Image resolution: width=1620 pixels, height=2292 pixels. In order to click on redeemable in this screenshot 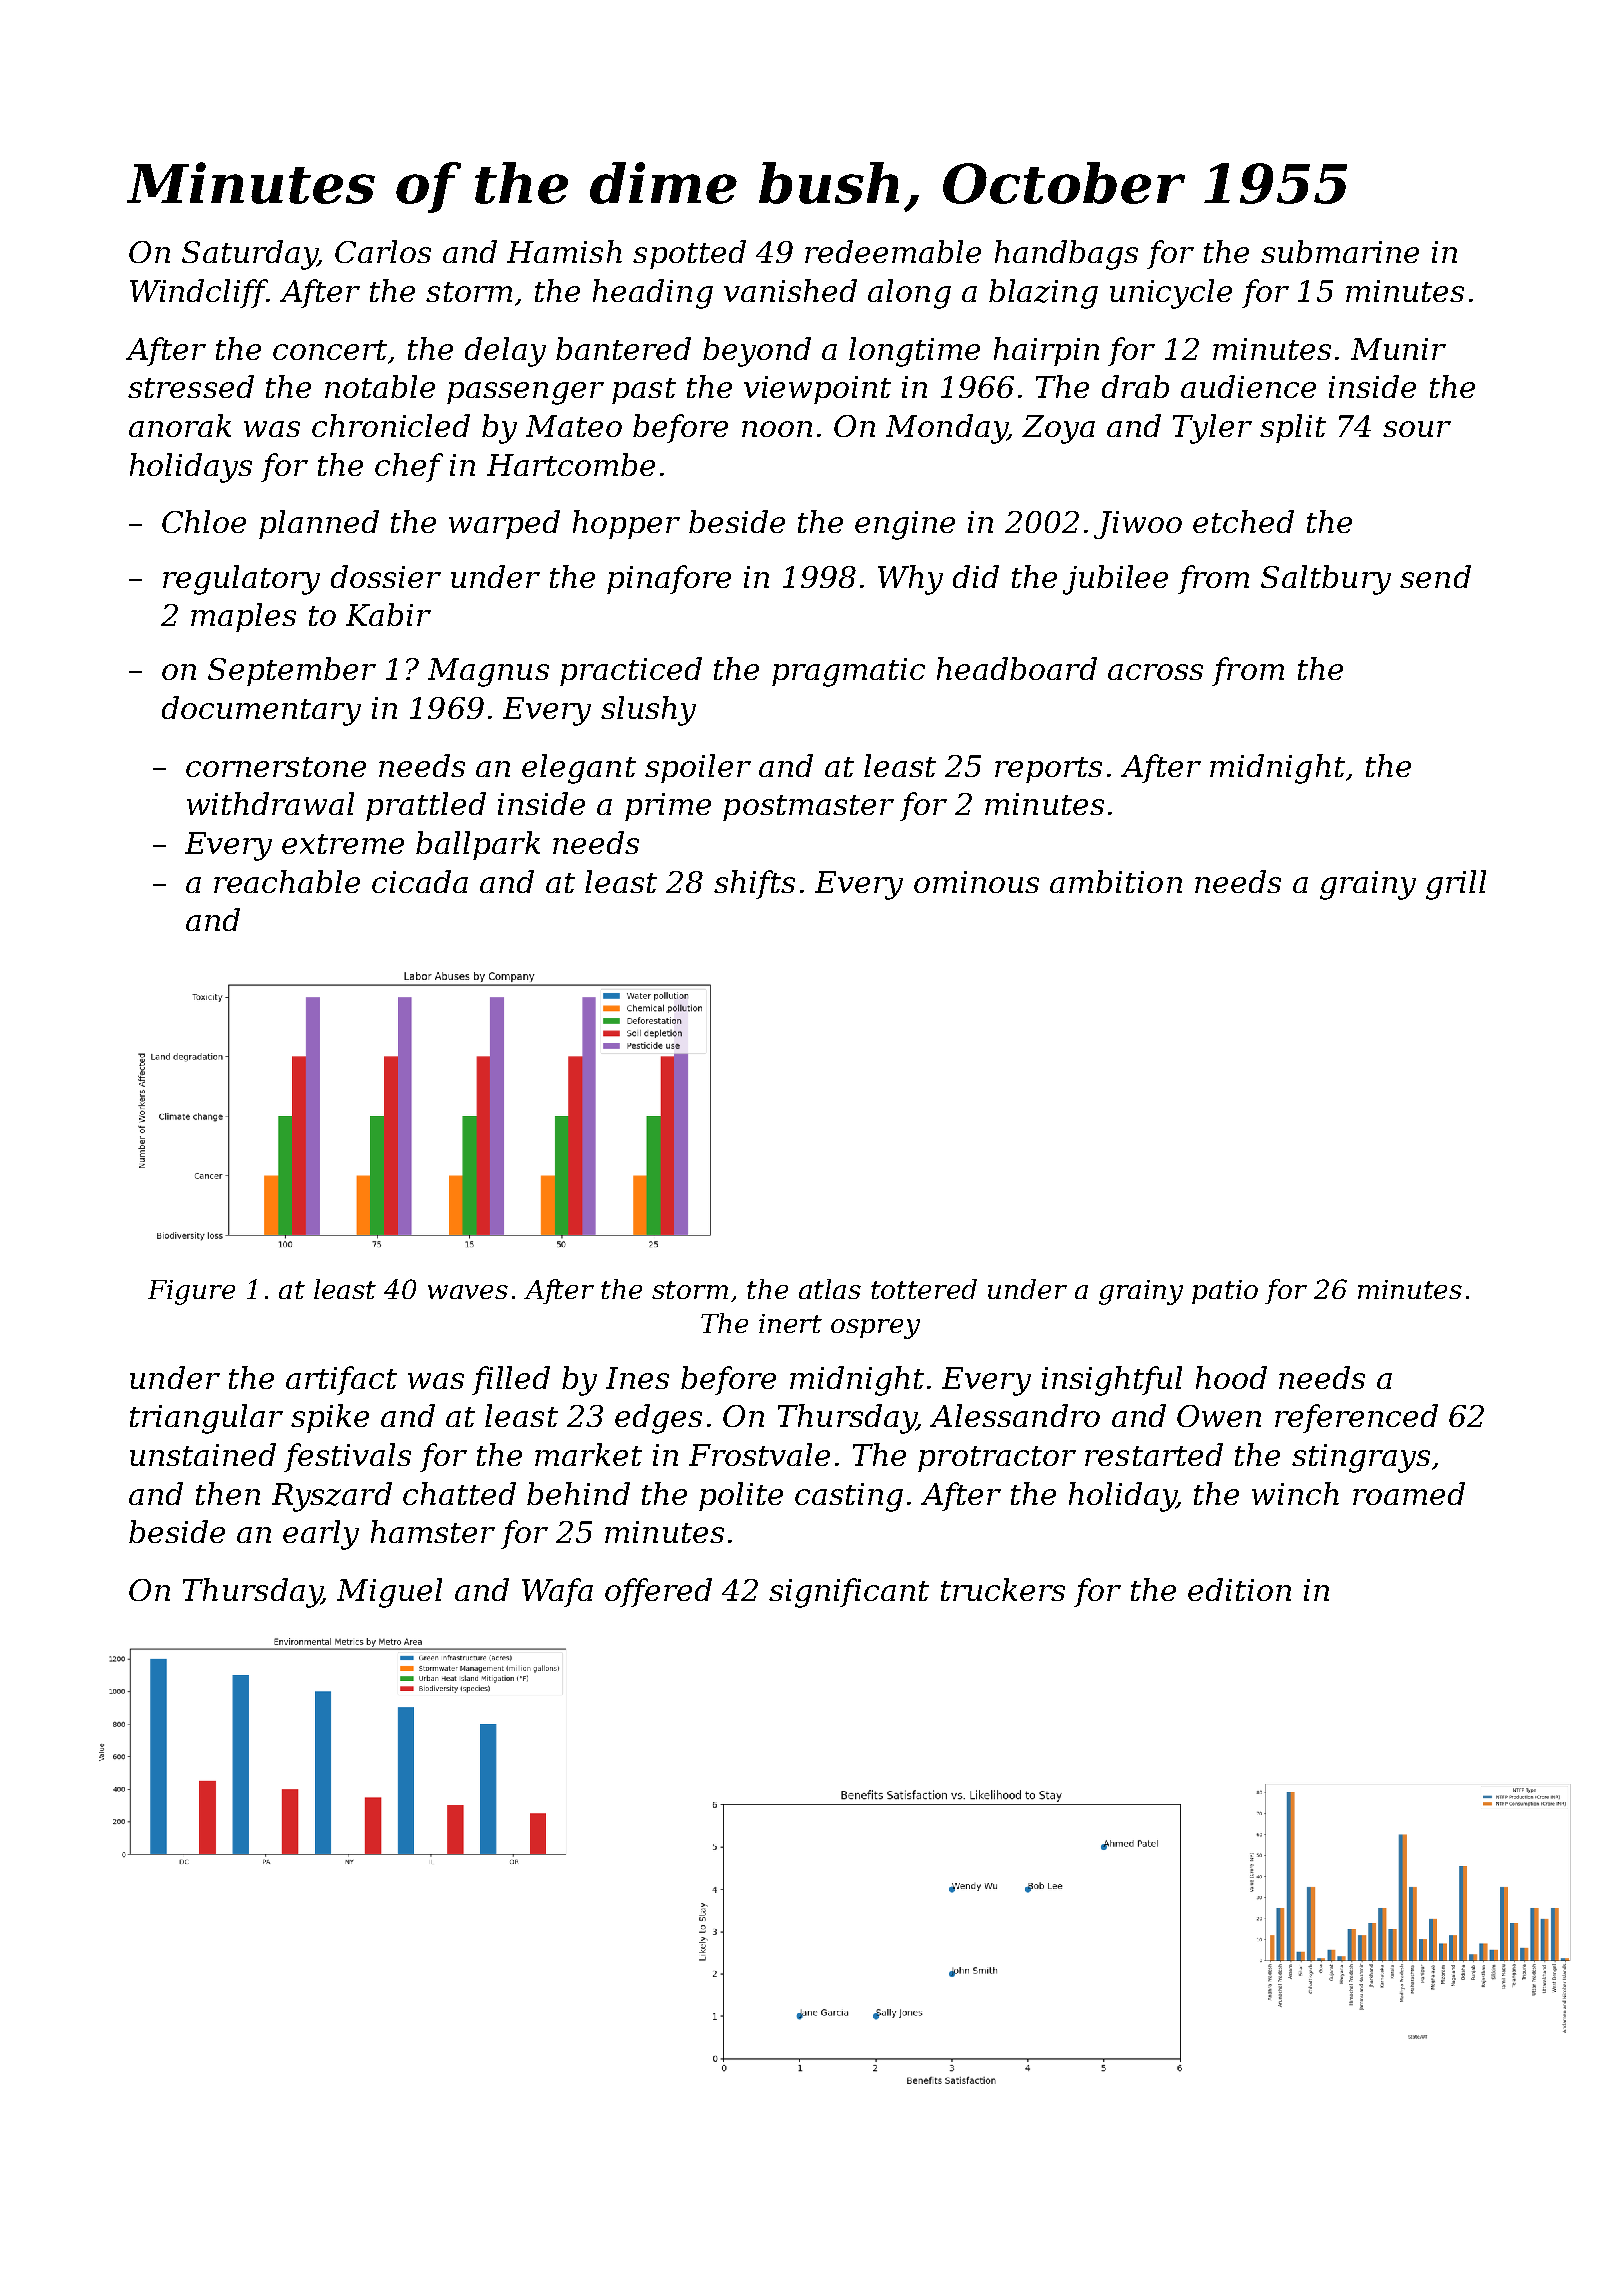, I will do `click(893, 251)`.
